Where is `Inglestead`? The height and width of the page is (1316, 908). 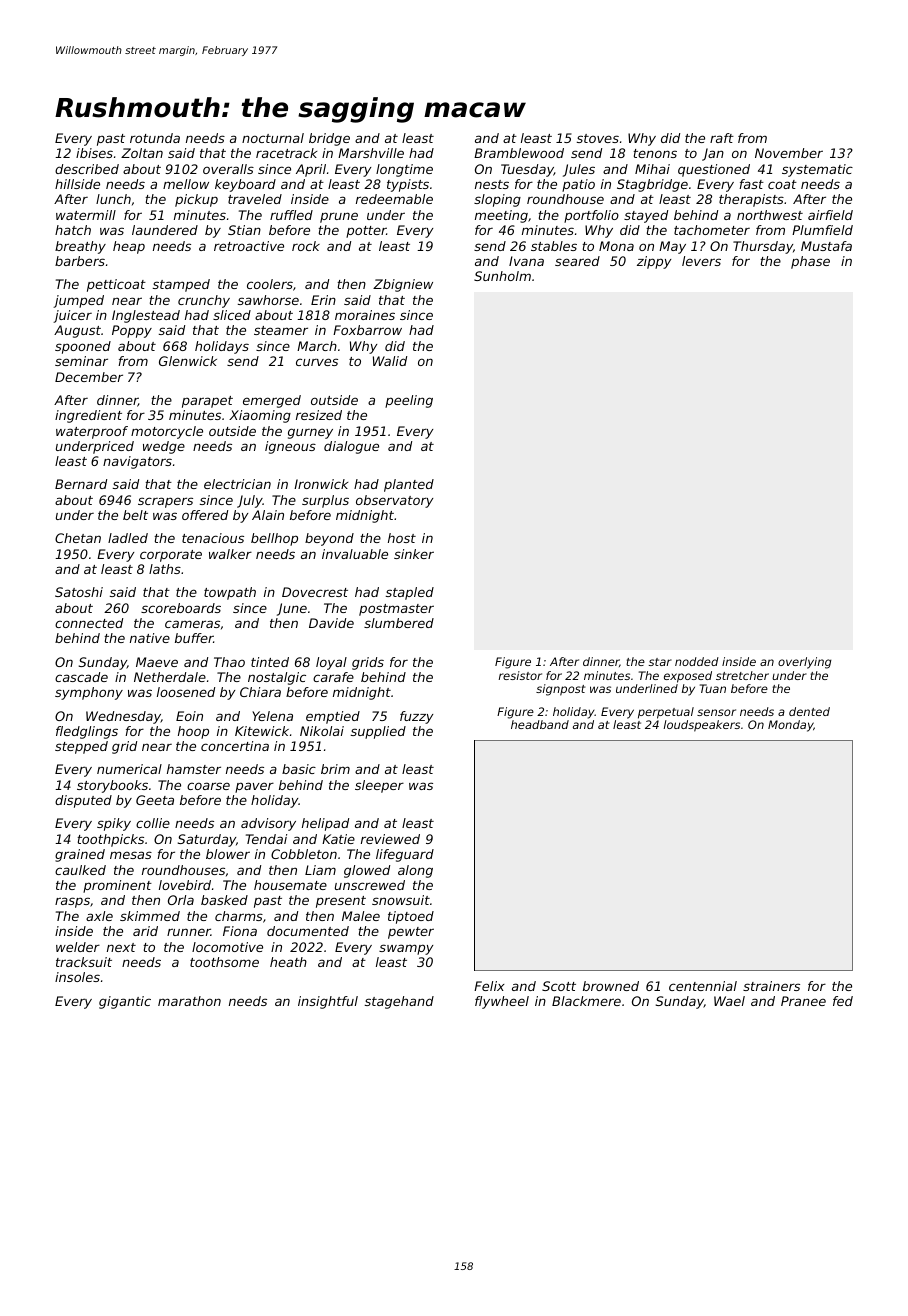 Inglestead is located at coordinates (146, 316).
